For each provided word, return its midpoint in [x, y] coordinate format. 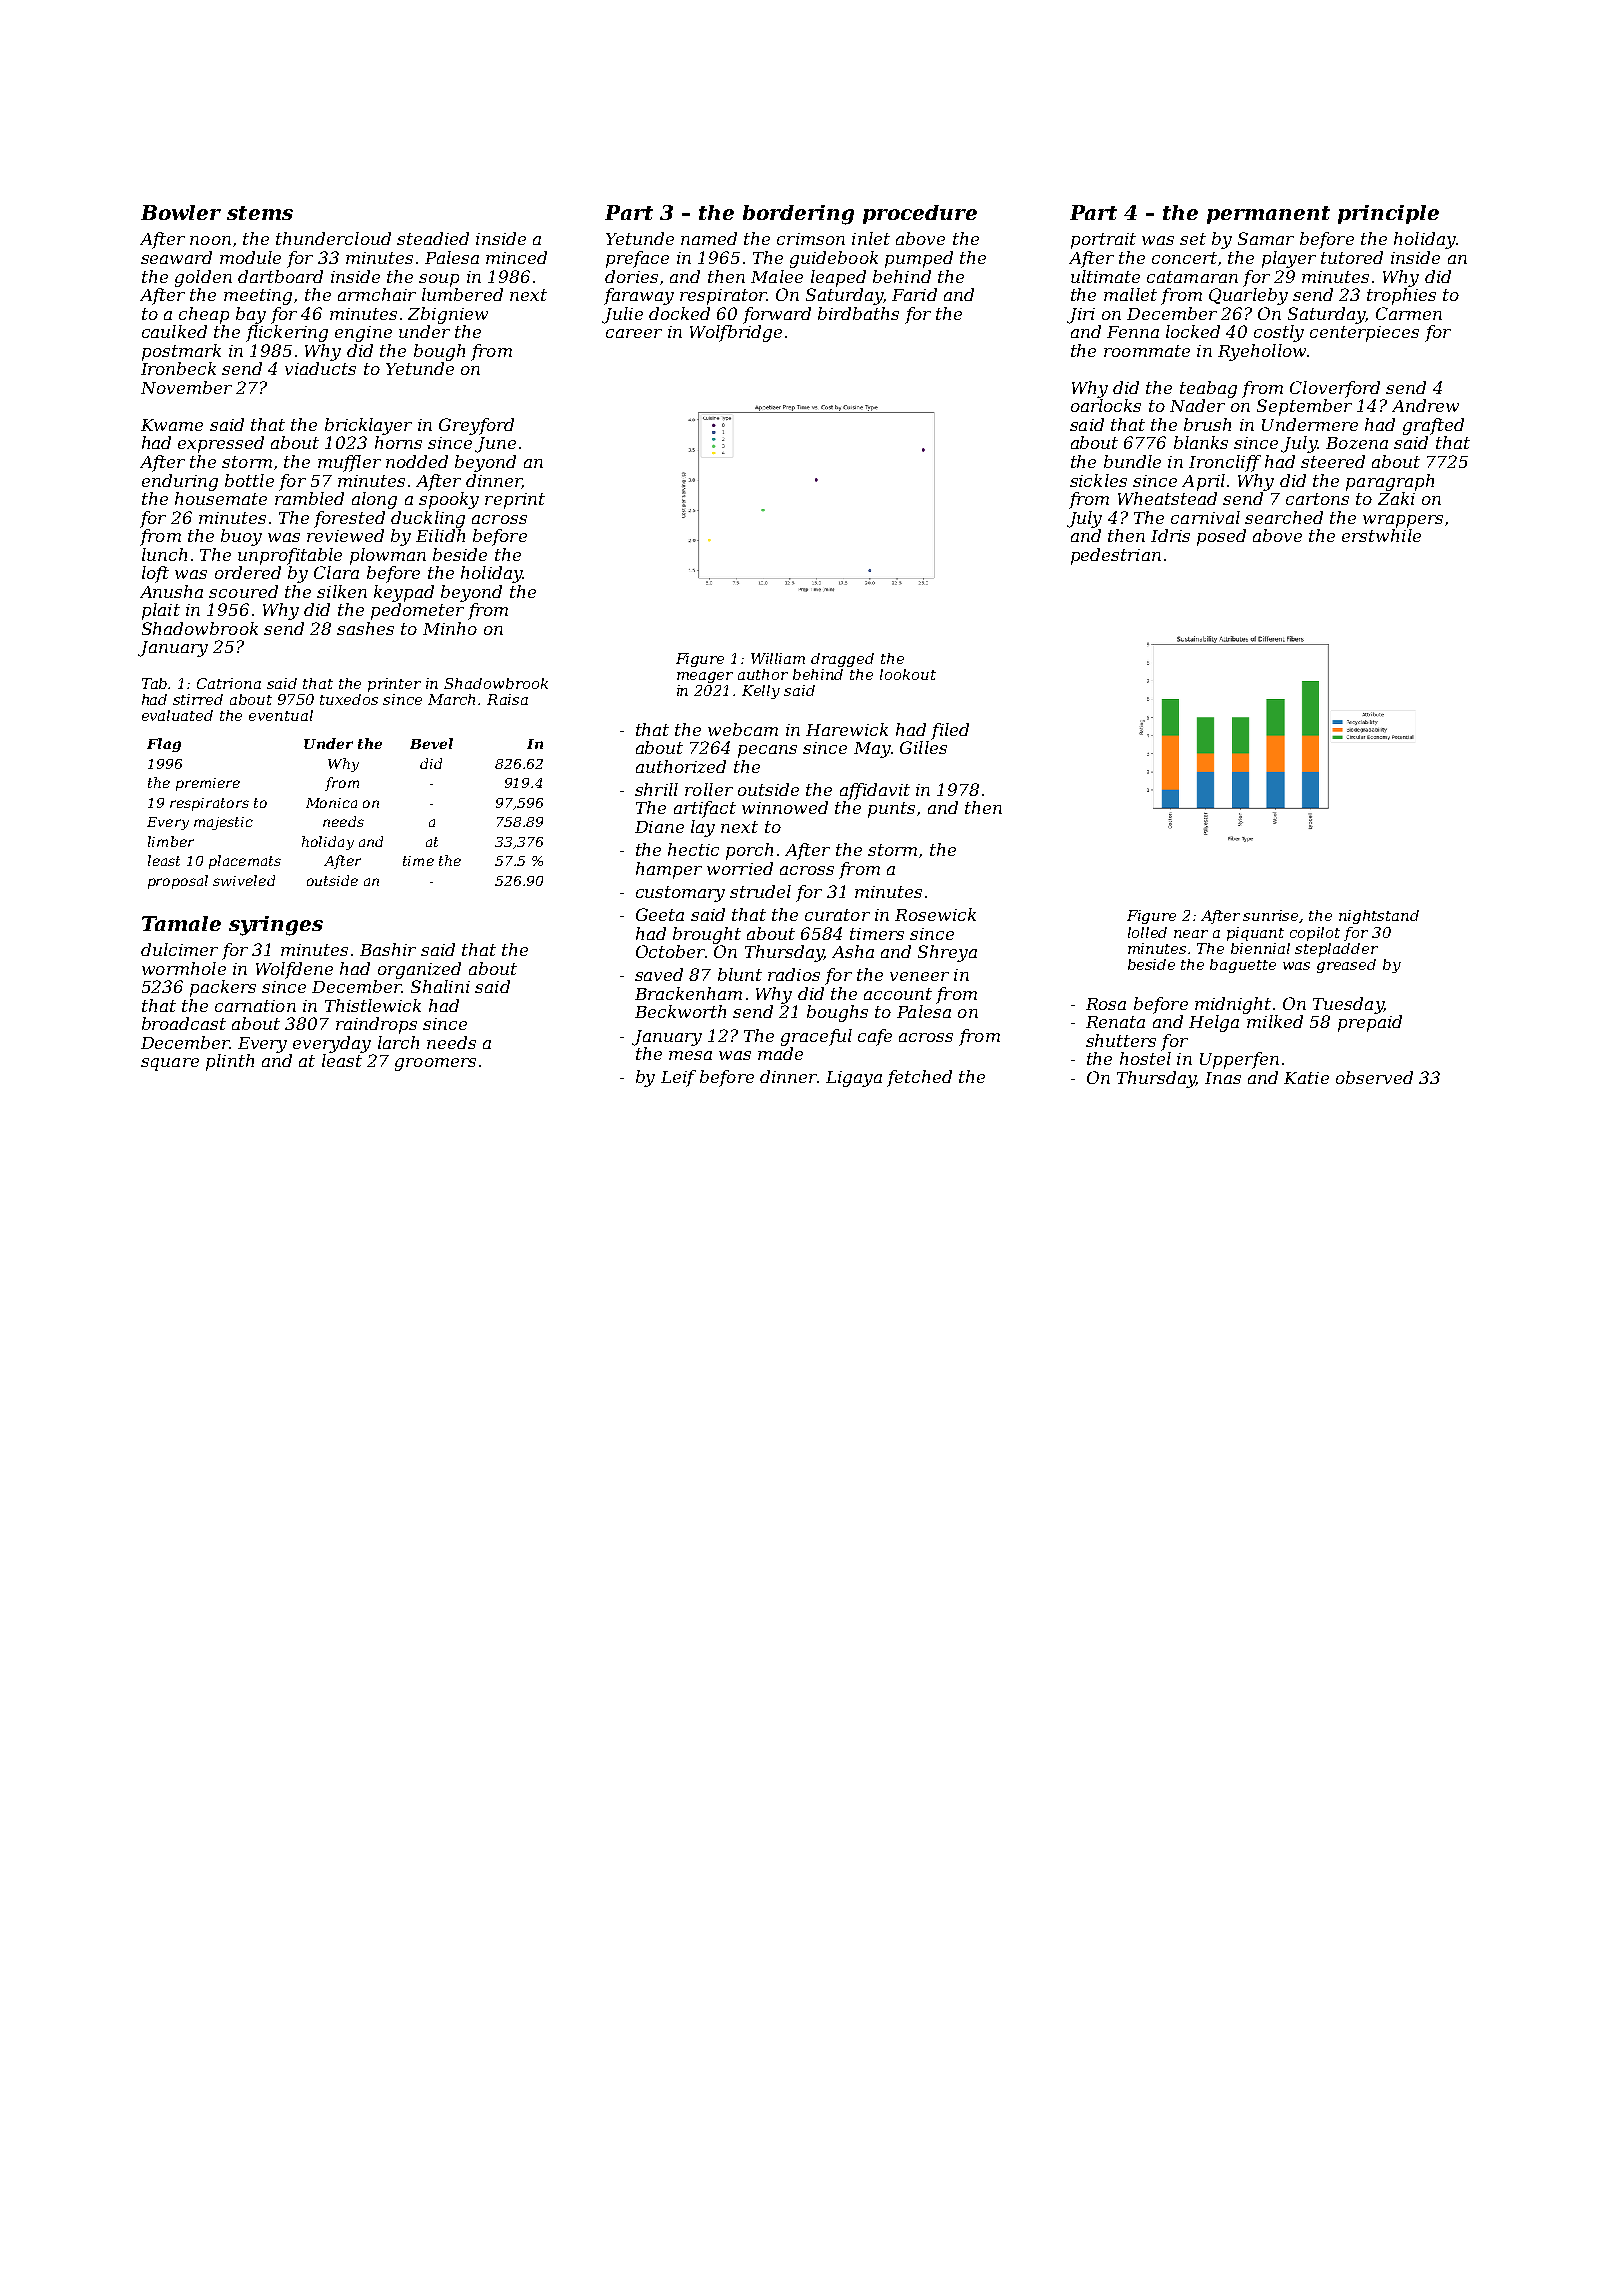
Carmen [1409, 313]
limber [171, 841]
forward [777, 315]
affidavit [875, 791]
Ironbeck [178, 368]
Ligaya [854, 1079]
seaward [176, 257]
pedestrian [1116, 556]
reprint [515, 501]
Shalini [440, 986]
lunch [164, 554]
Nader [1197, 405]
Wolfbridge [736, 333]
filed [950, 731]
